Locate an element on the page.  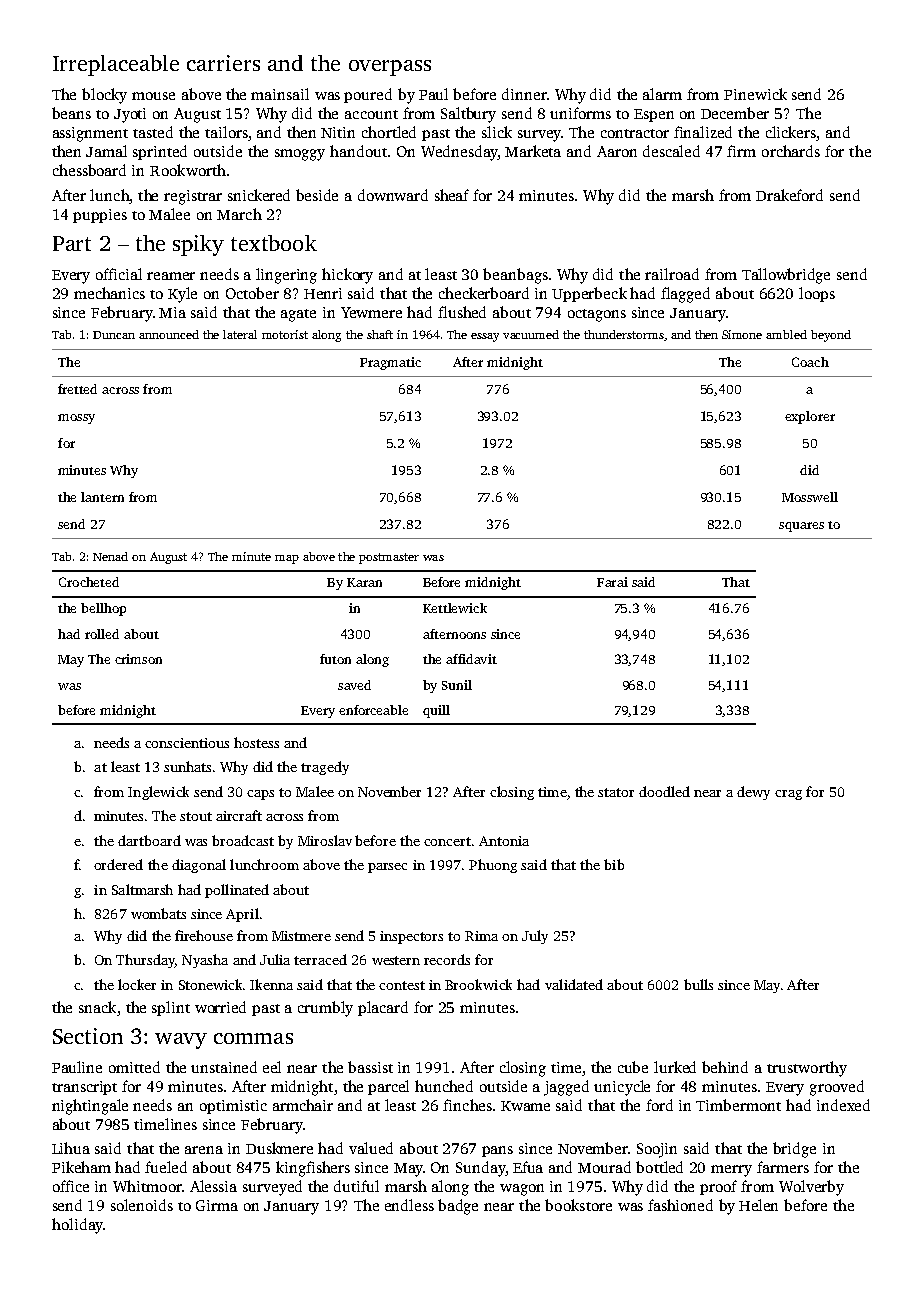
essay is located at coordinates (485, 337).
